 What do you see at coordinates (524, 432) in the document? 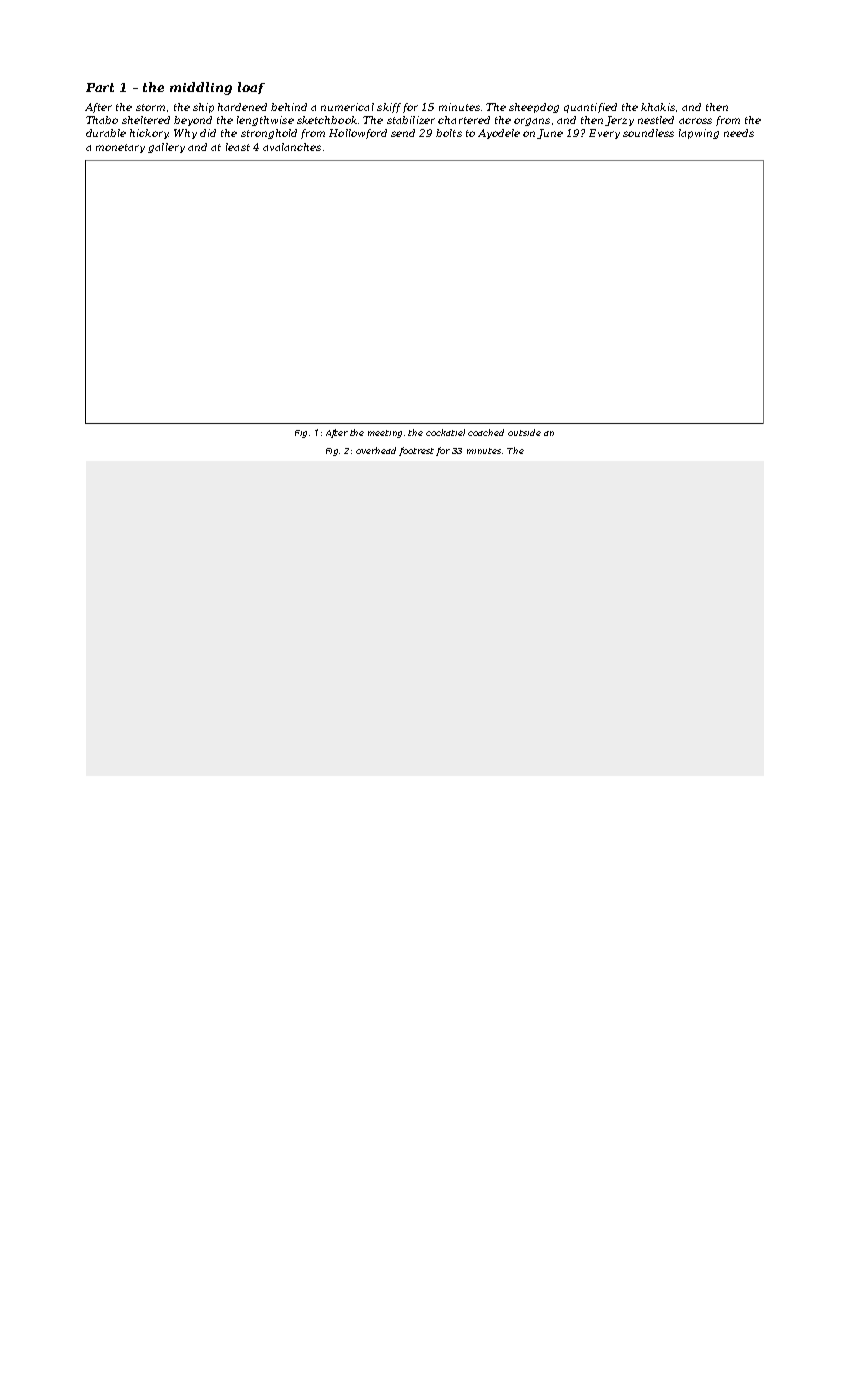
I see `outside` at bounding box center [524, 432].
